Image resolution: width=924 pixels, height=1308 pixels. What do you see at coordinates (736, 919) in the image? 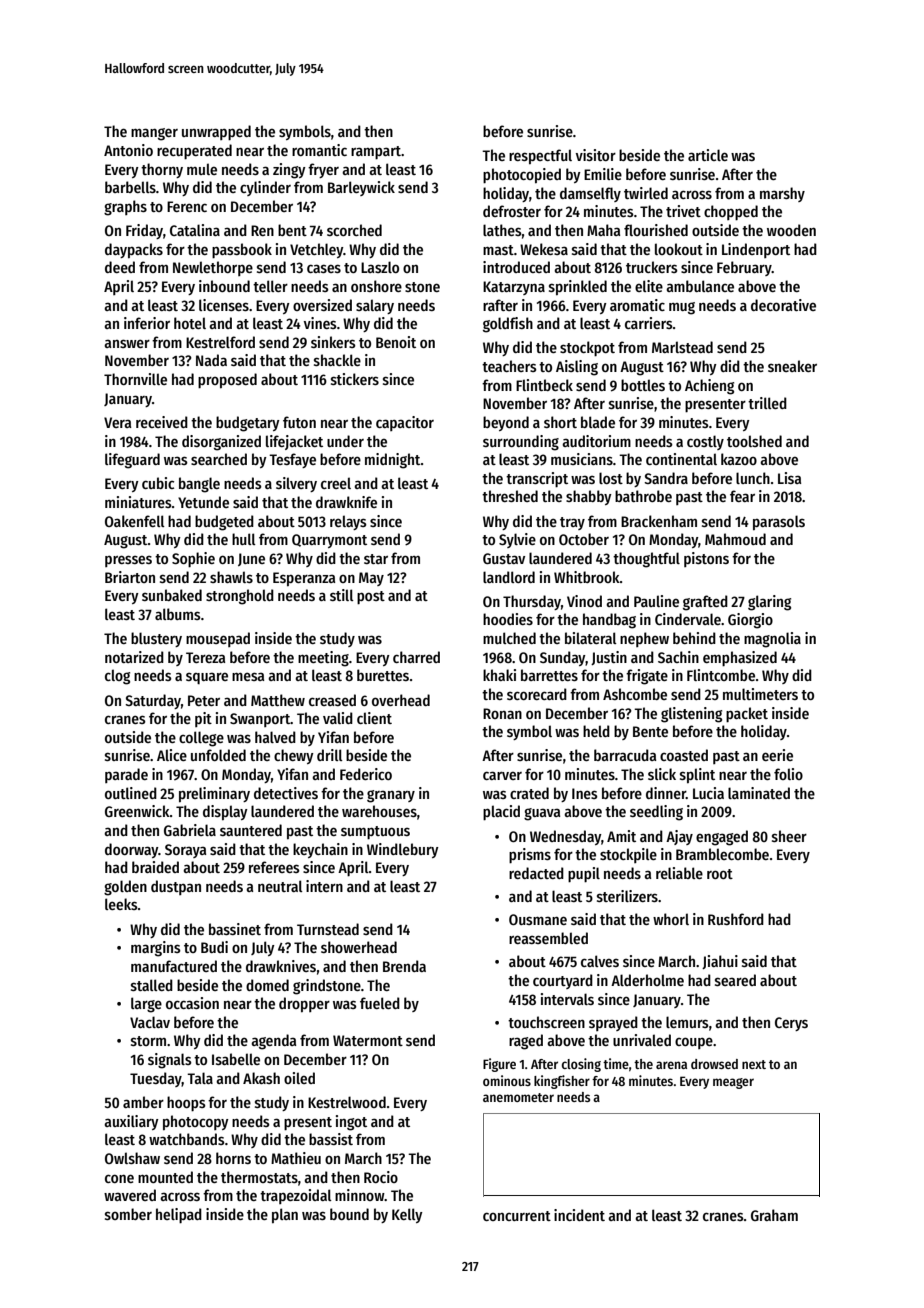
I see `Rushford` at bounding box center [736, 919].
